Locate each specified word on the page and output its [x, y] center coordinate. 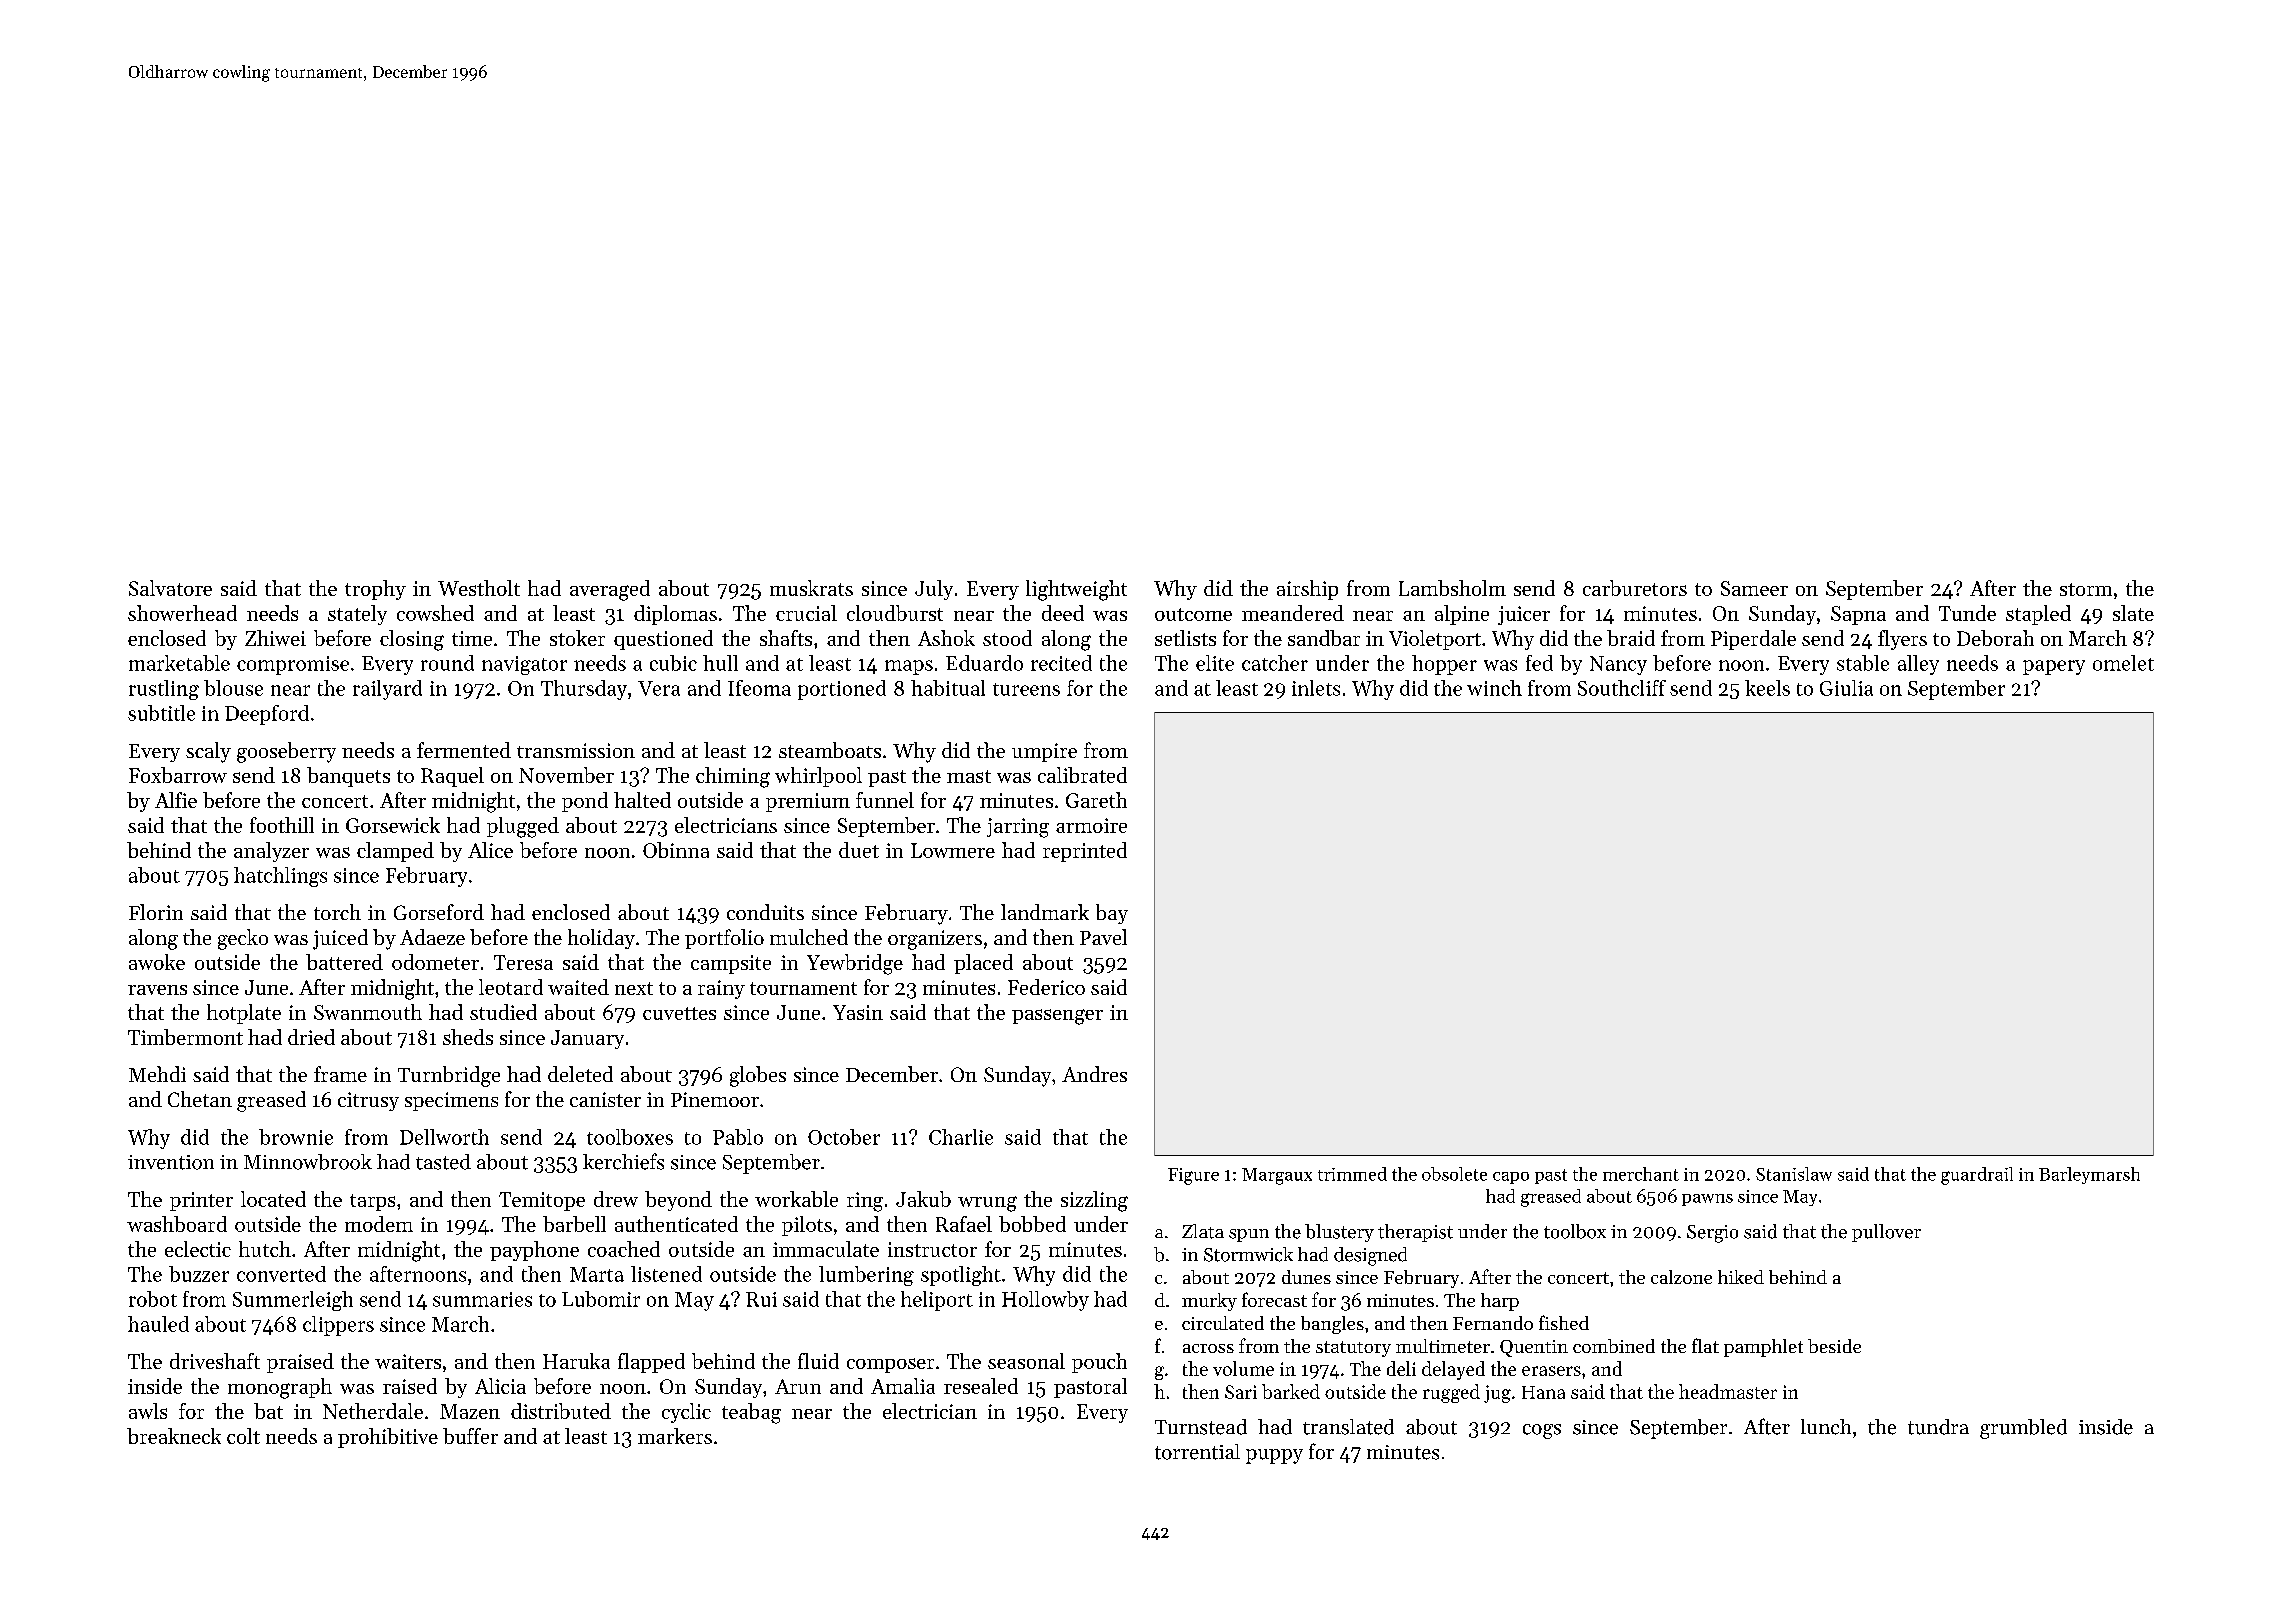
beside [1834, 1346]
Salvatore [170, 588]
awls [148, 1411]
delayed [1453, 1370]
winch [1494, 688]
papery [2054, 667]
